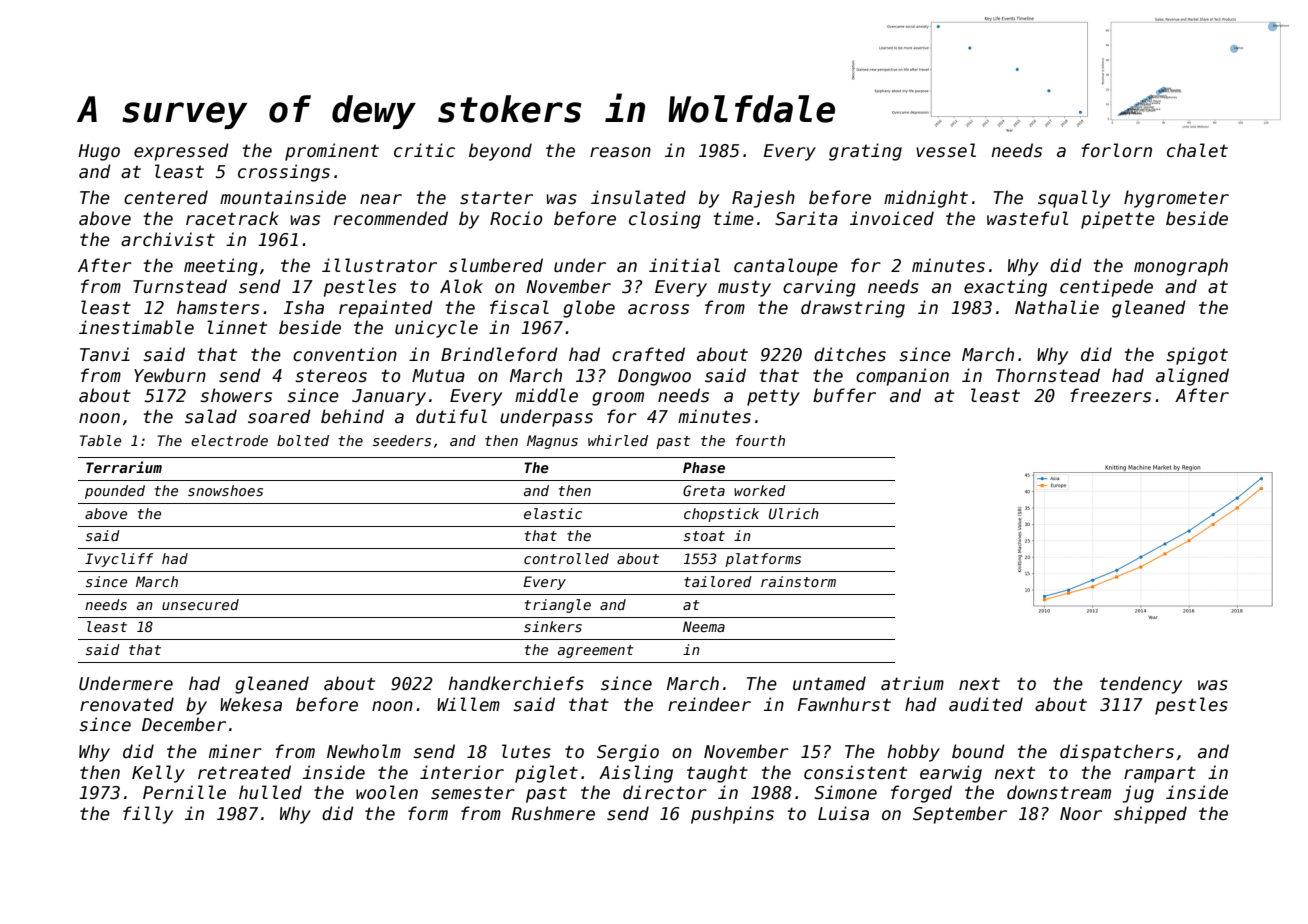  Describe the element at coordinates (620, 152) in the page. I see `reason` at that location.
